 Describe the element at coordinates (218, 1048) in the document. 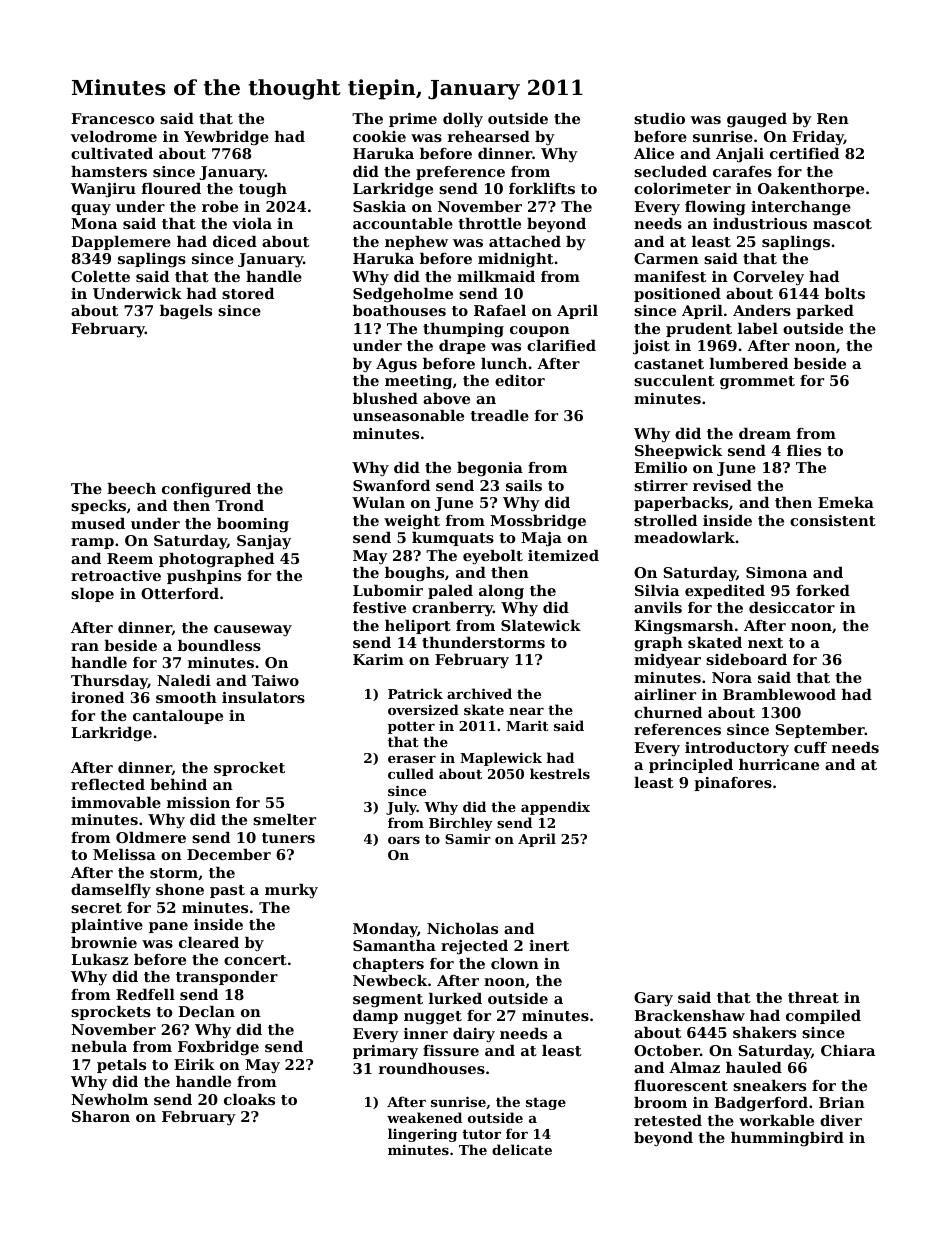

I see `Foxbridge` at that location.
